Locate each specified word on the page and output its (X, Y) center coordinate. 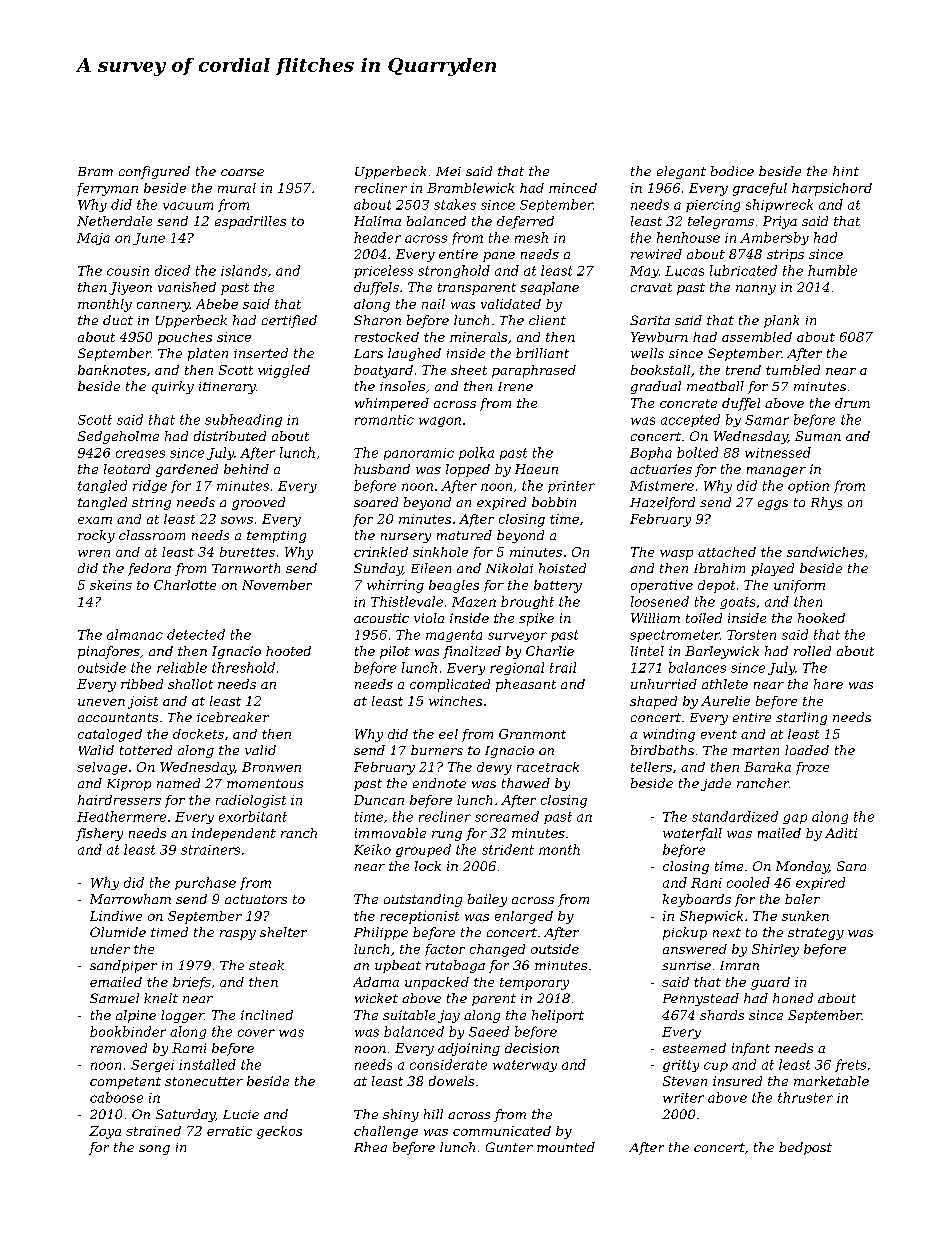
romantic (384, 420)
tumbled (793, 370)
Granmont (532, 734)
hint (846, 171)
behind (246, 469)
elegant (681, 172)
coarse (242, 172)
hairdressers (119, 800)
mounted (566, 1147)
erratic (229, 1131)
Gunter (509, 1147)
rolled (812, 651)
